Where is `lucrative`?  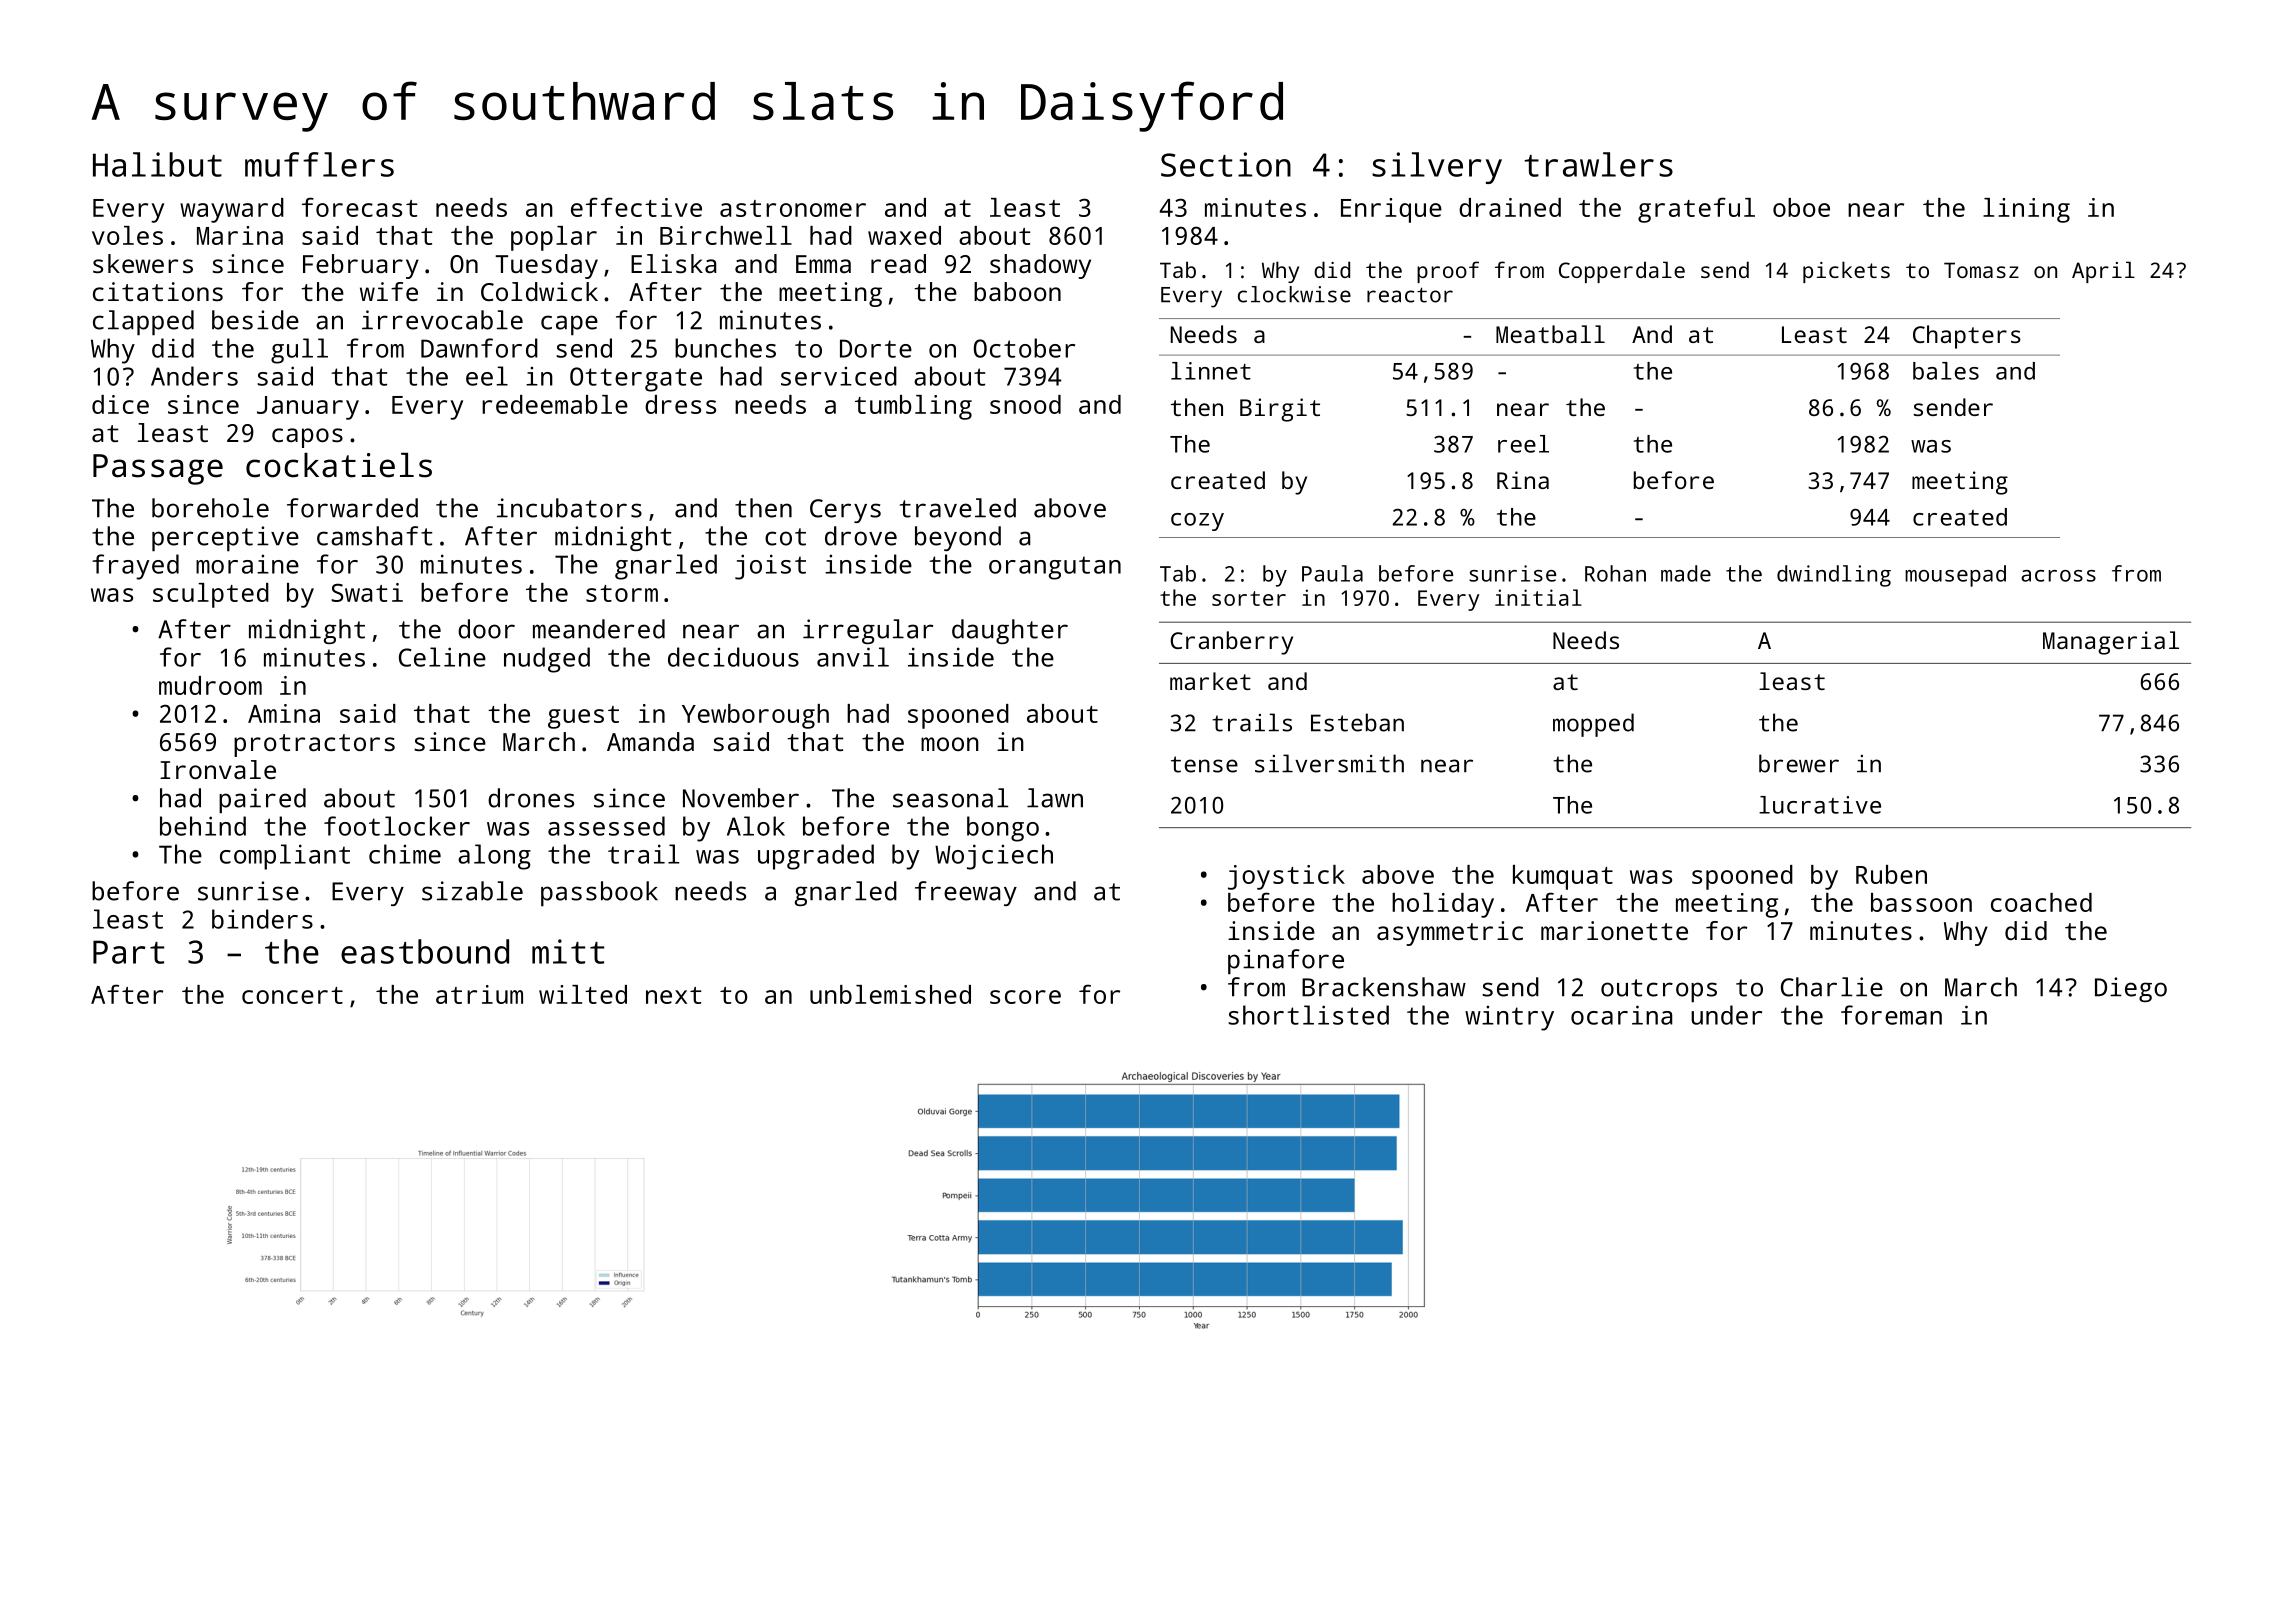 lucrative is located at coordinates (1820, 805).
